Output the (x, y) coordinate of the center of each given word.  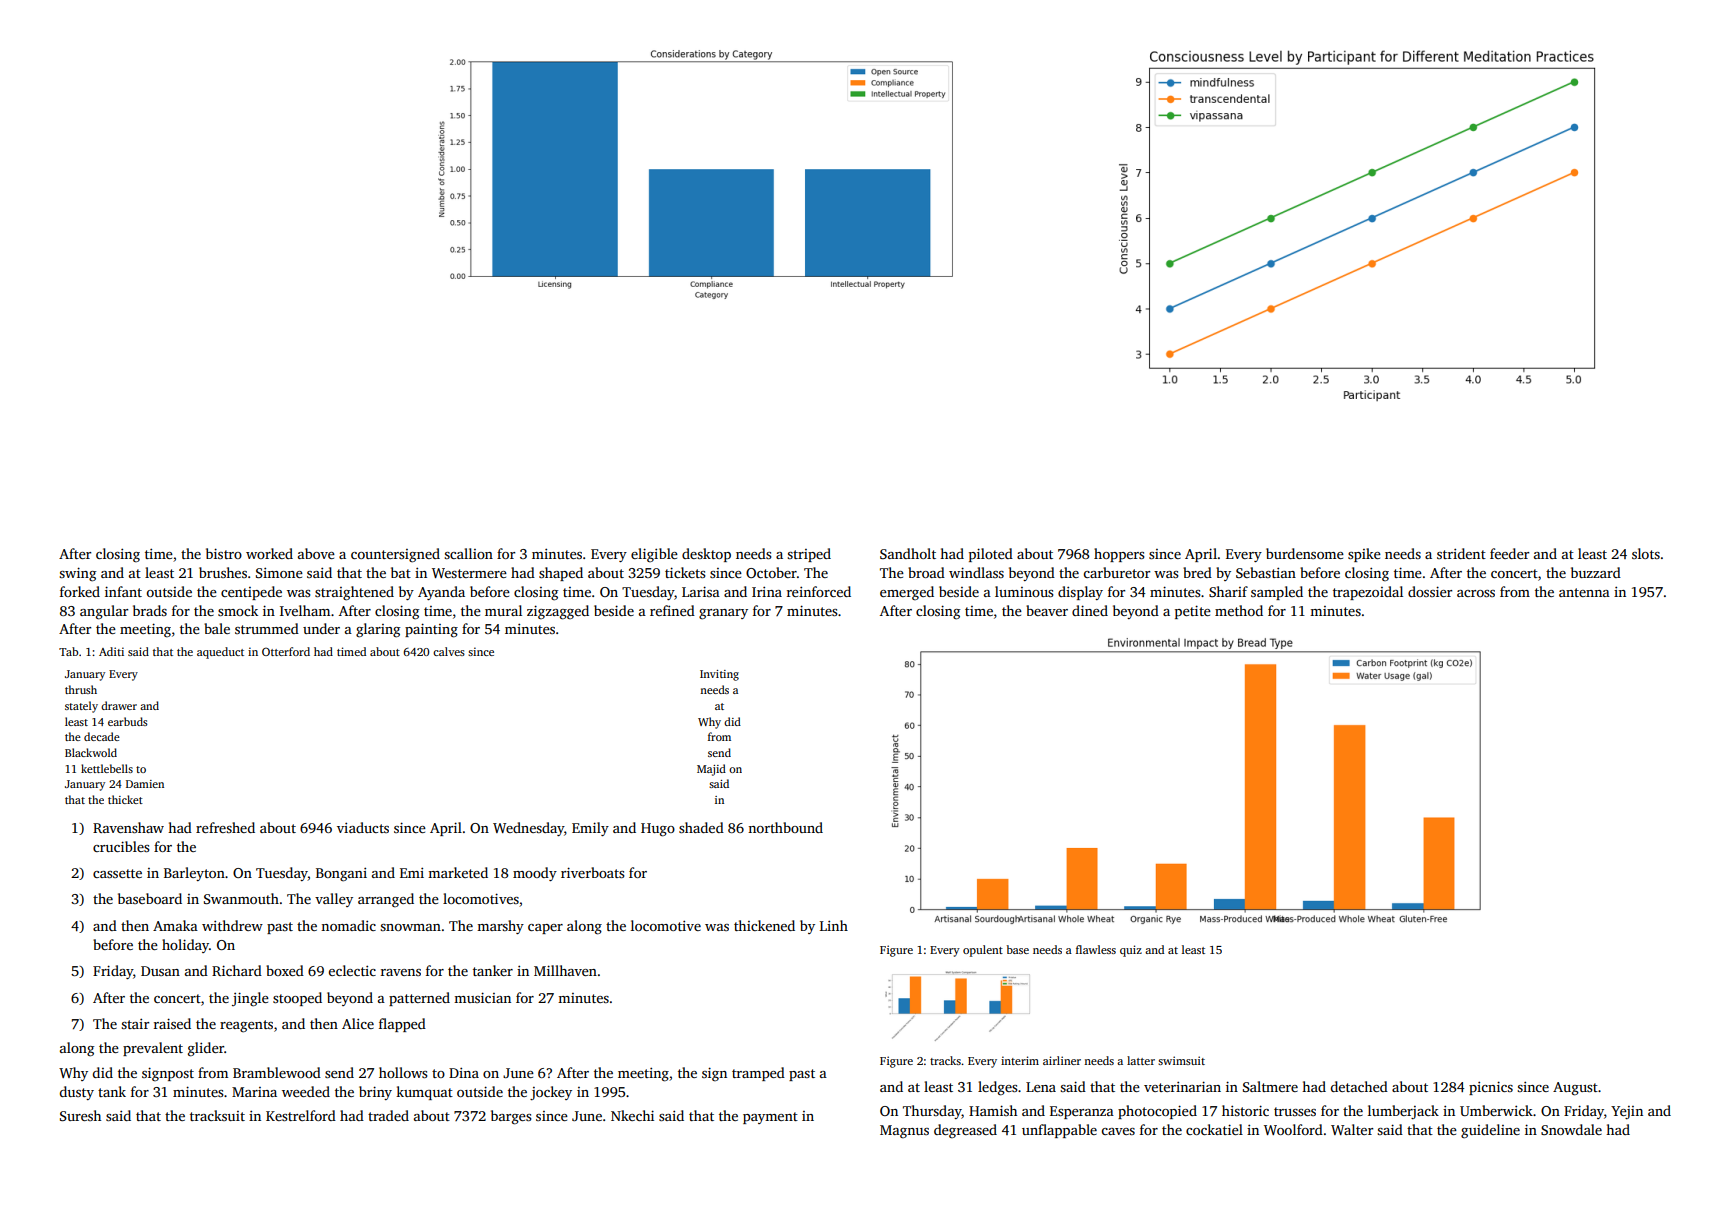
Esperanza (1082, 1112)
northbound (785, 827)
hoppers (1119, 555)
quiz (1131, 951)
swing (77, 574)
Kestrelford (301, 1115)
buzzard (1596, 572)
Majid (711, 770)
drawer (119, 705)
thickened (764, 925)
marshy (500, 927)
